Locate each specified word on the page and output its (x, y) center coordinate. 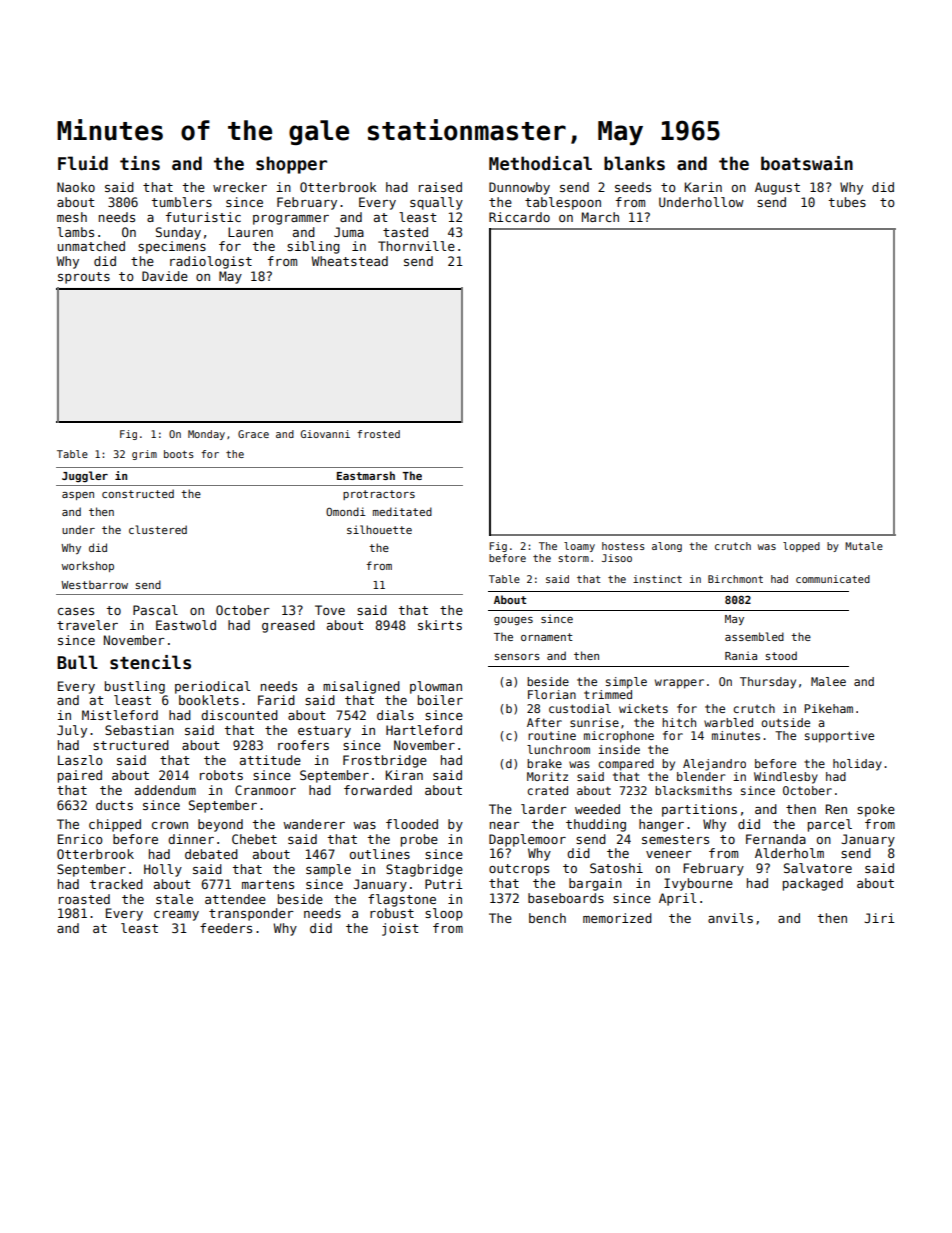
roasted (84, 899)
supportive (839, 737)
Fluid (83, 163)
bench (547, 918)
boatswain (807, 163)
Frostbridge (385, 761)
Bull (77, 662)
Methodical (540, 163)
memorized (617, 918)
